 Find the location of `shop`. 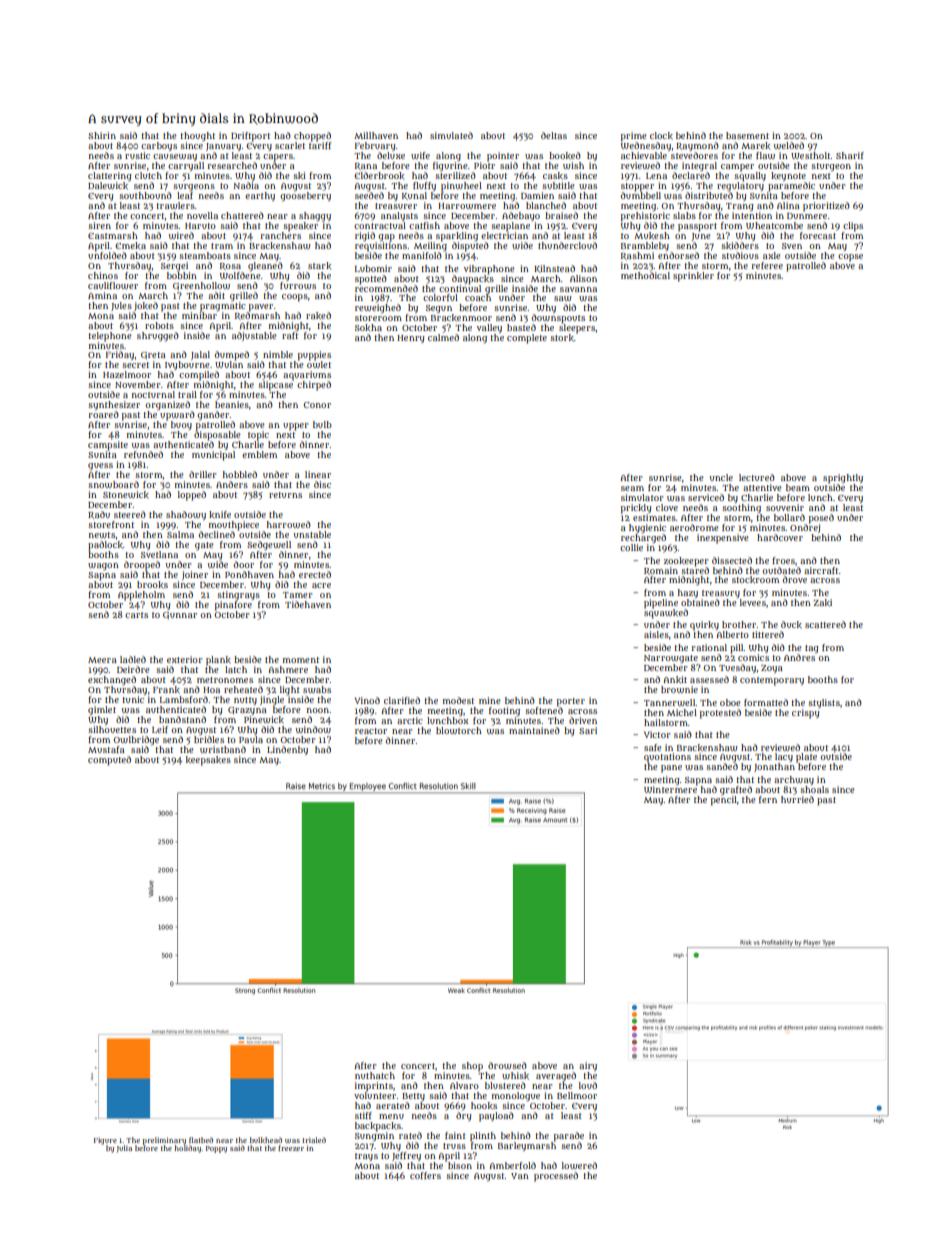

shop is located at coordinates (472, 1067).
